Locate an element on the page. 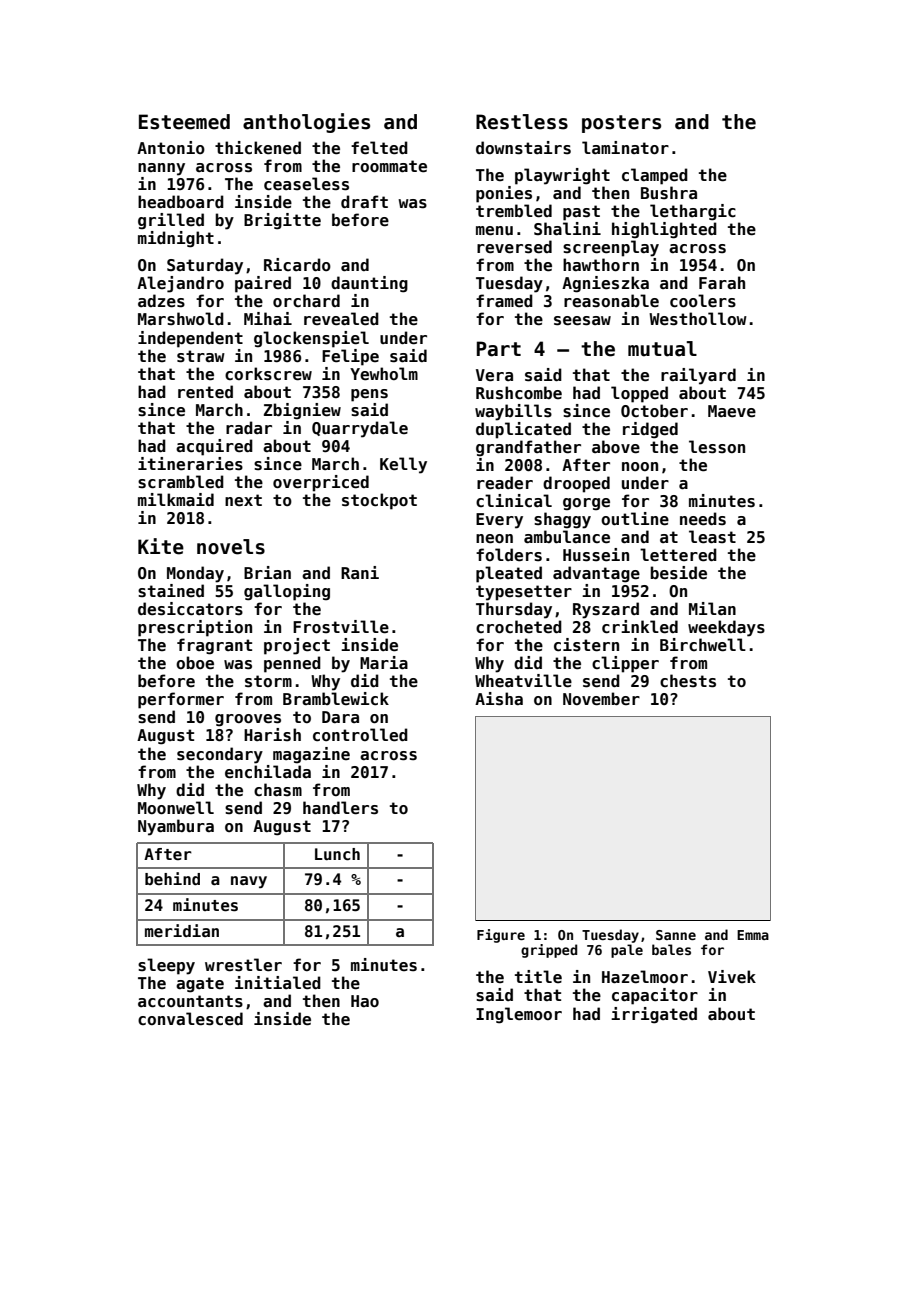  Aisha is located at coordinates (499, 699).
